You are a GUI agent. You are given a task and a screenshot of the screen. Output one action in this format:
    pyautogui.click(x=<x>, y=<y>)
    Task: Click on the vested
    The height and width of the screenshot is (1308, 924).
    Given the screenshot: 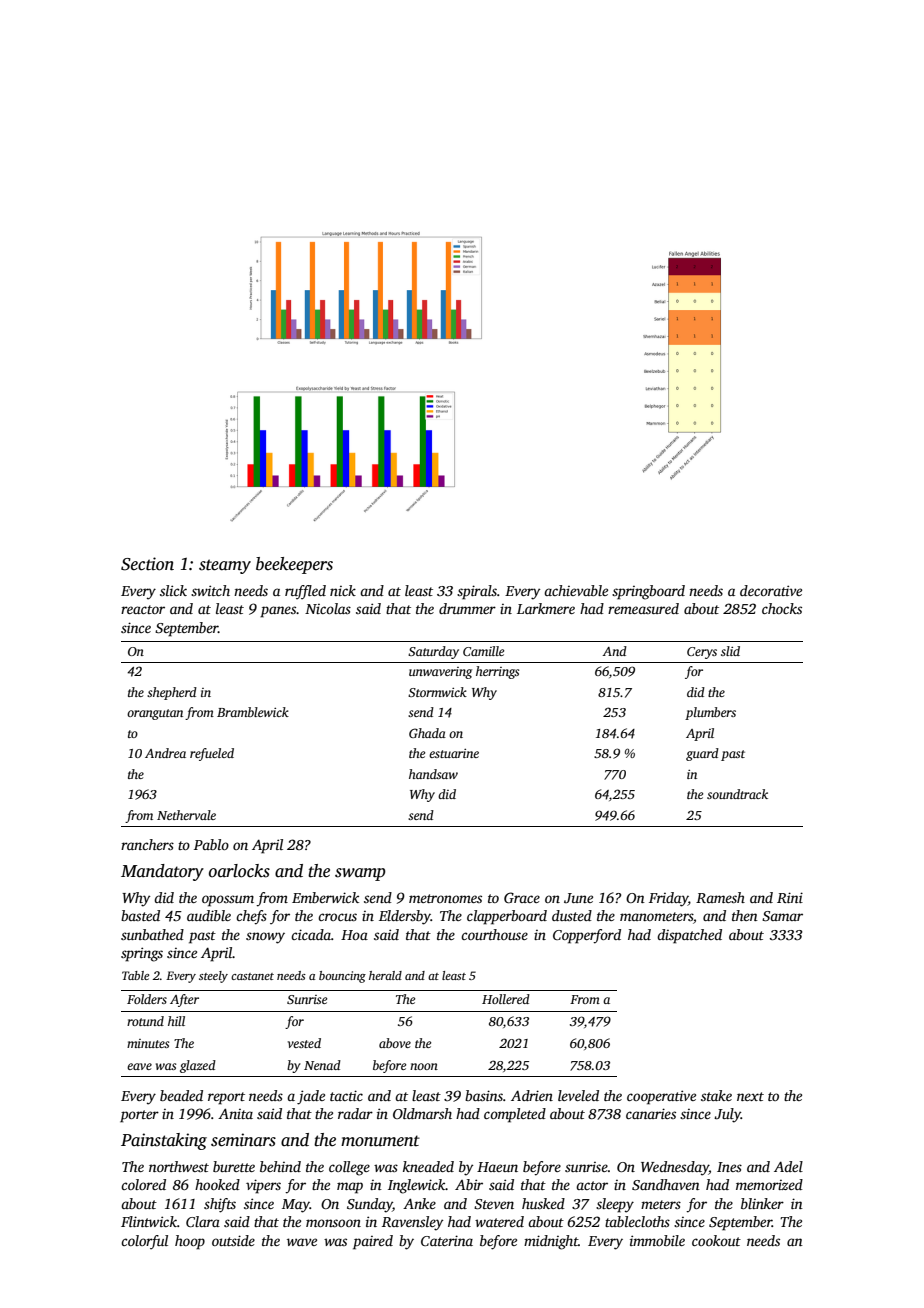 What is the action you would take?
    pyautogui.click(x=304, y=1043)
